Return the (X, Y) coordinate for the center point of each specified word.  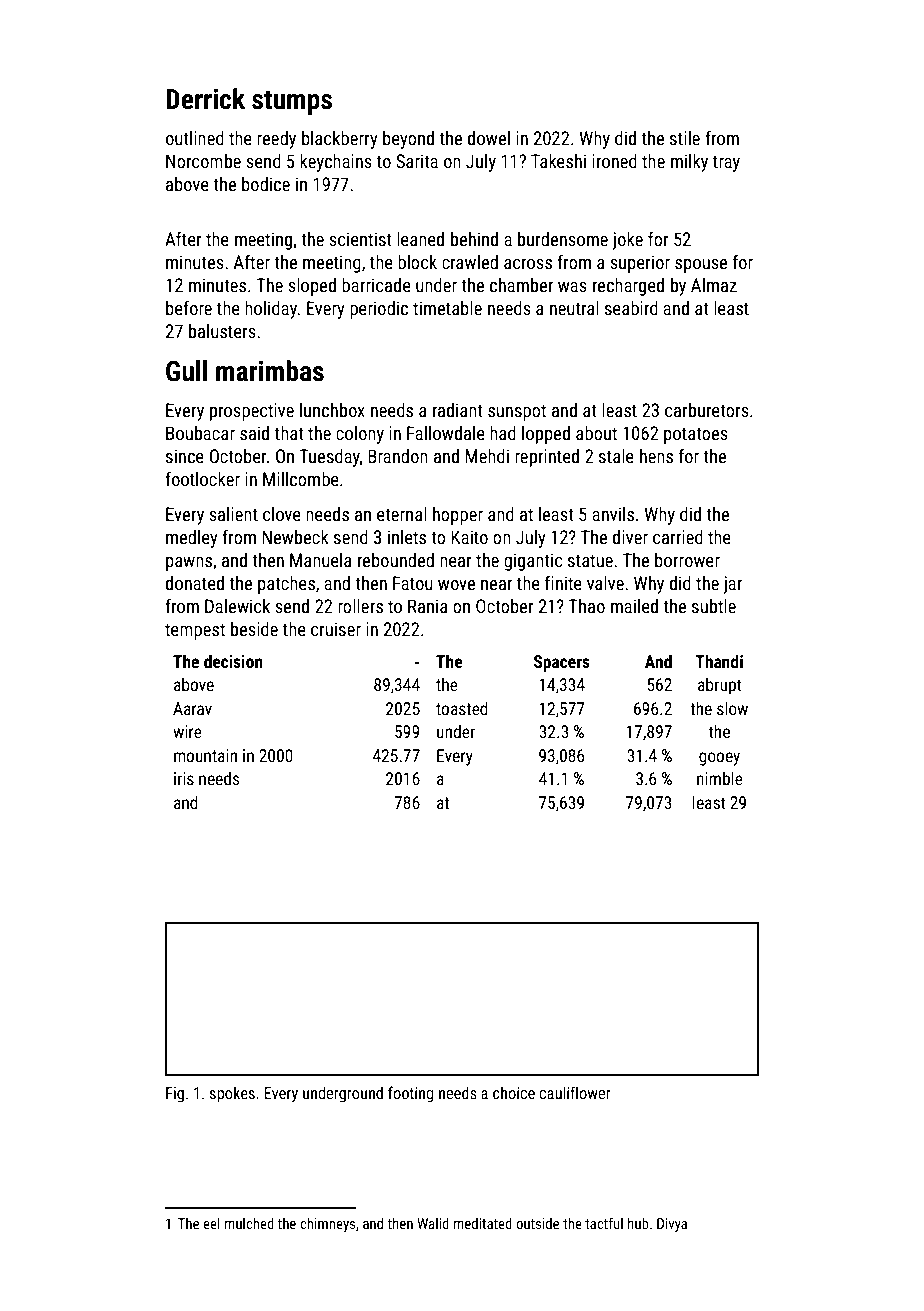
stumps (292, 103)
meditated (483, 1223)
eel (211, 1223)
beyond (408, 140)
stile (685, 138)
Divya (672, 1225)
